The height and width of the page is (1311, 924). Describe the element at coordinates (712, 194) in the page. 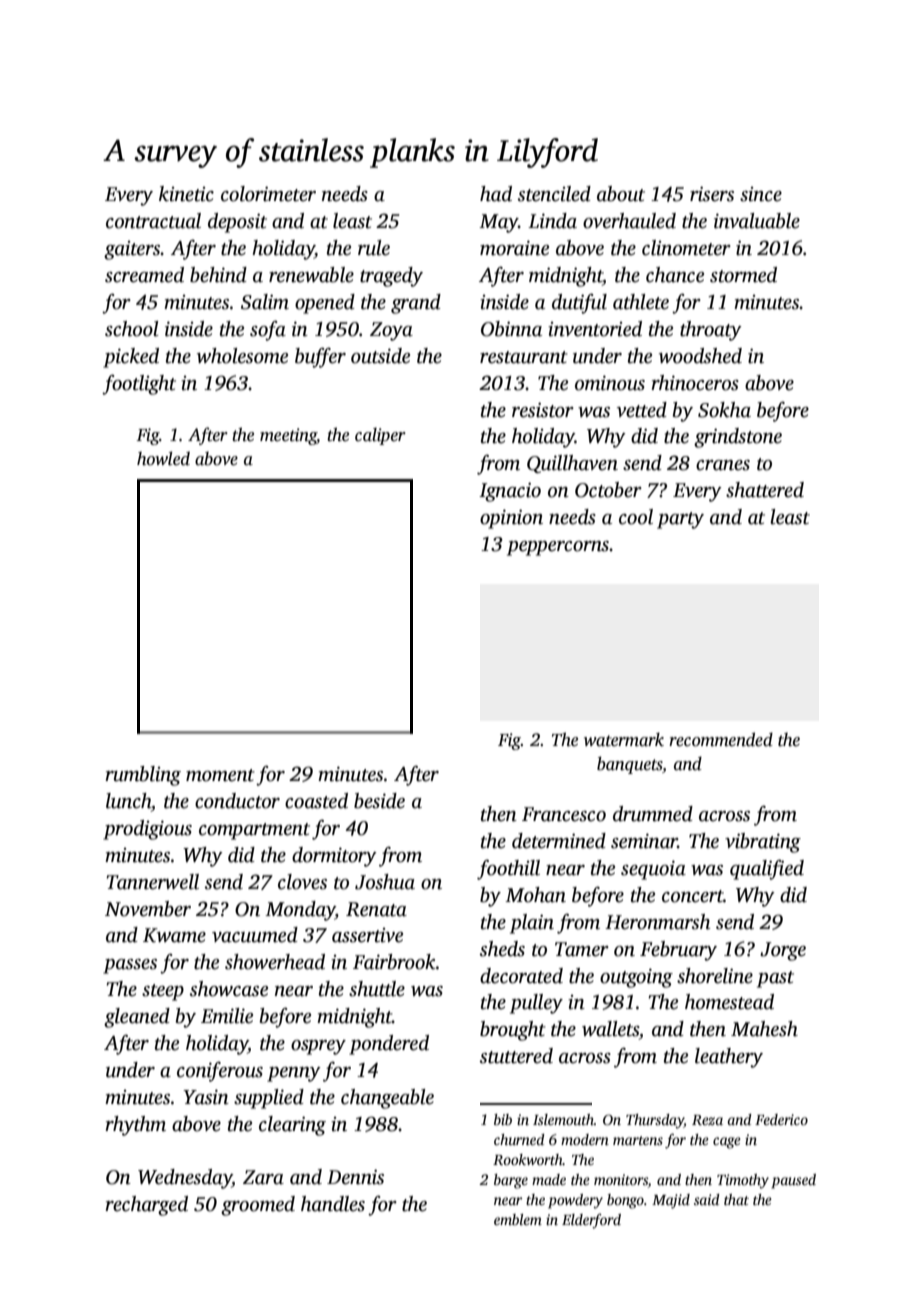

I see `risers` at that location.
